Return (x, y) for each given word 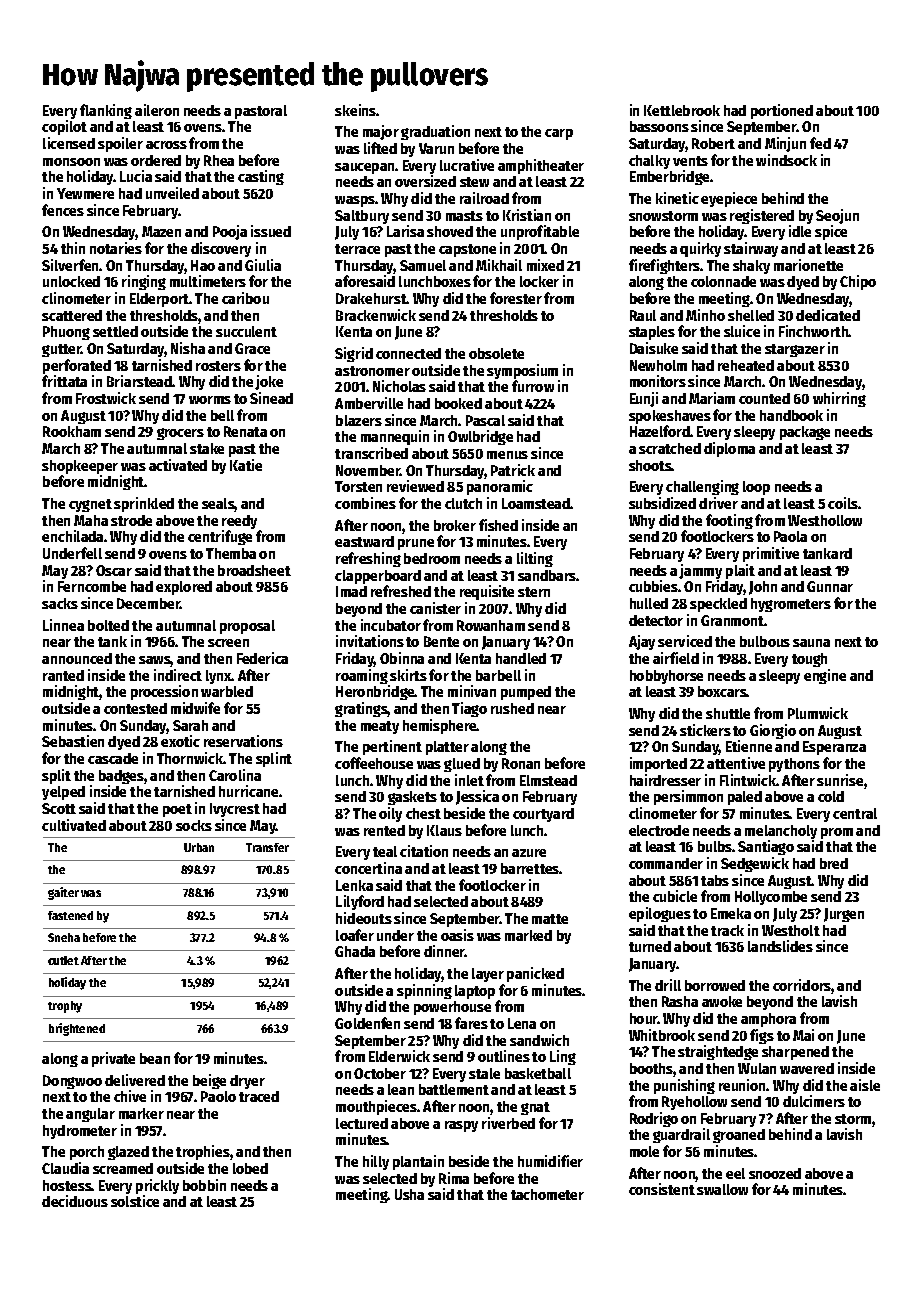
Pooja (230, 232)
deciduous (75, 1201)
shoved (450, 231)
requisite (487, 592)
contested (135, 708)
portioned (782, 111)
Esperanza (834, 748)
